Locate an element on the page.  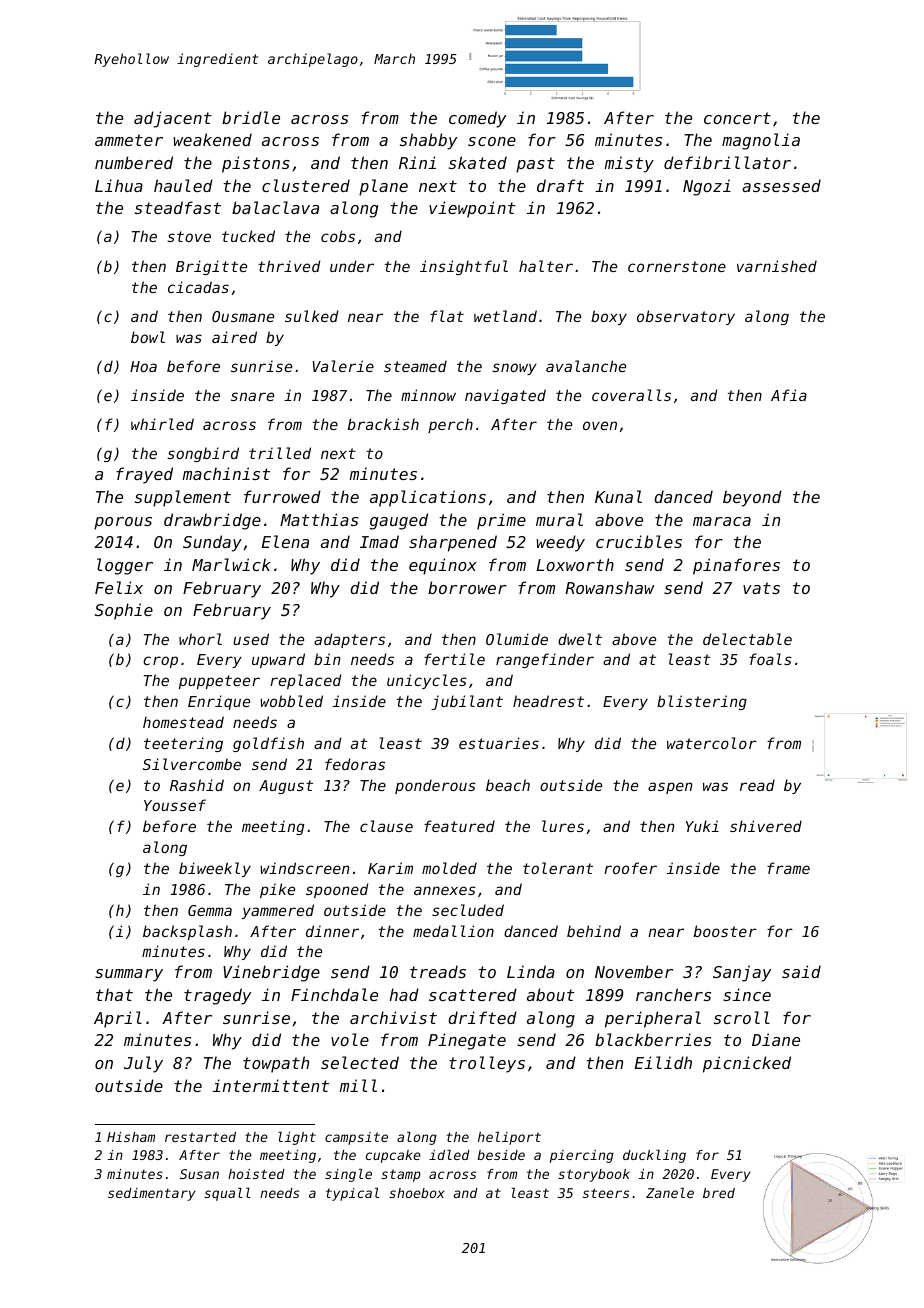
borrower is located at coordinates (467, 587).
